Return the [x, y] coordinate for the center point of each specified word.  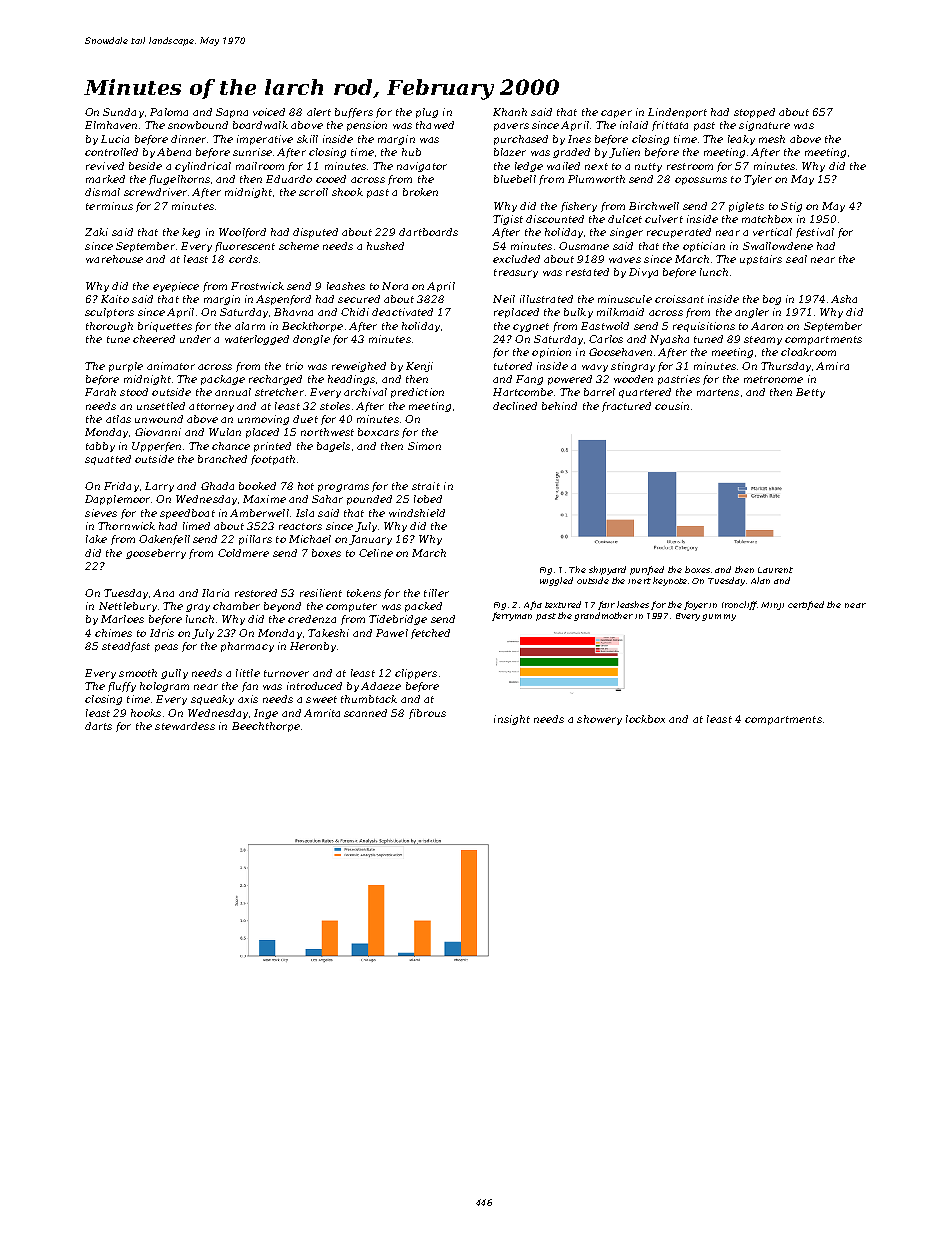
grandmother [603, 616]
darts [98, 726]
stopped [754, 113]
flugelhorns [179, 180]
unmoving [263, 420]
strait [426, 486]
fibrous [427, 714]
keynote [670, 581]
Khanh [510, 112]
